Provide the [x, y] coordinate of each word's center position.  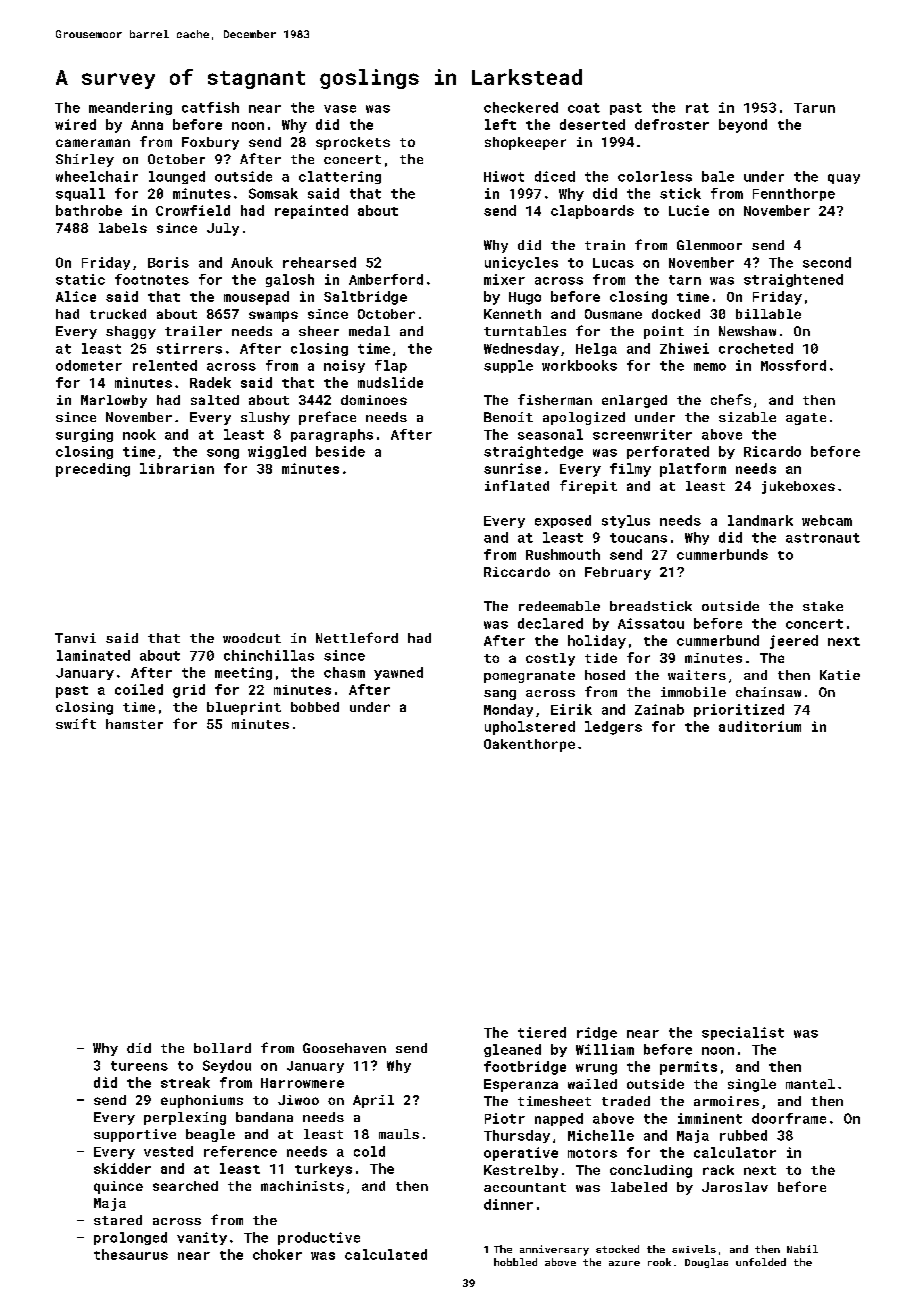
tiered [542, 1032]
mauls [399, 1134]
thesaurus [131, 1254]
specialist [743, 1033]
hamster [134, 724]
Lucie [689, 210]
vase [340, 109]
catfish [210, 107]
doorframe [789, 1118]
